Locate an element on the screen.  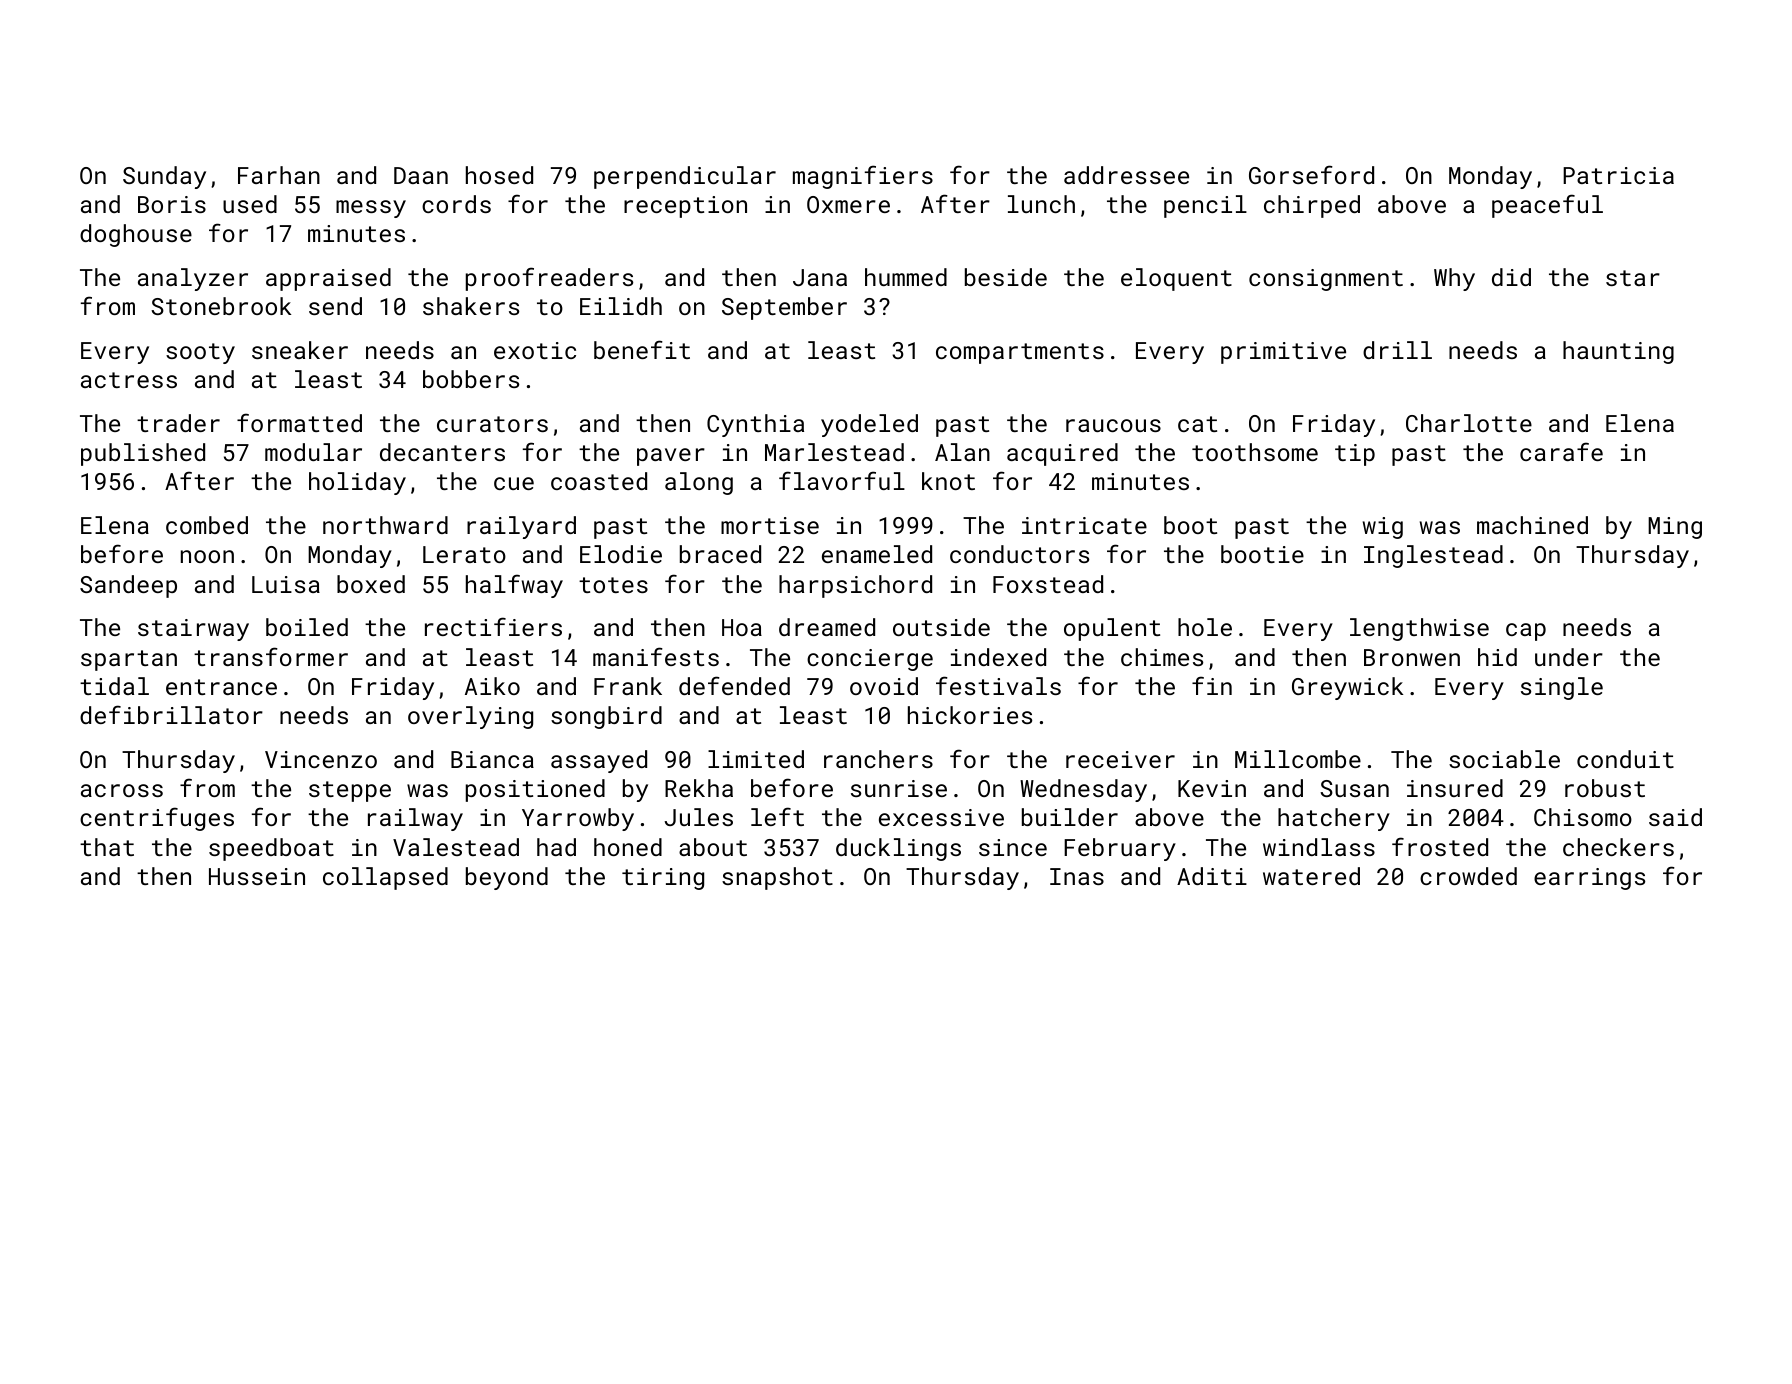
Sunday is located at coordinates (164, 177).
